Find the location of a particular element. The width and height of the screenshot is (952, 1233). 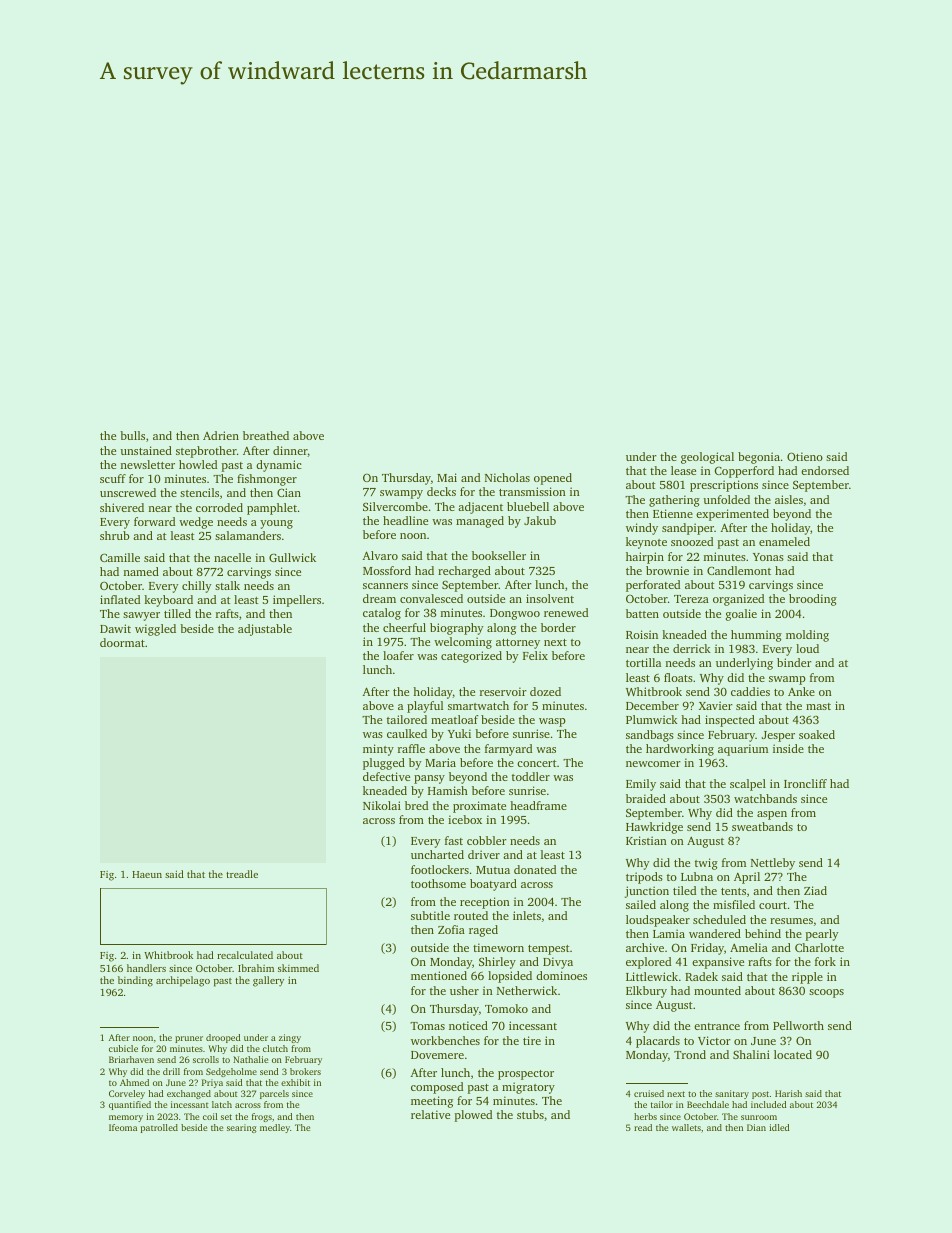

Ironcliff is located at coordinates (805, 783).
